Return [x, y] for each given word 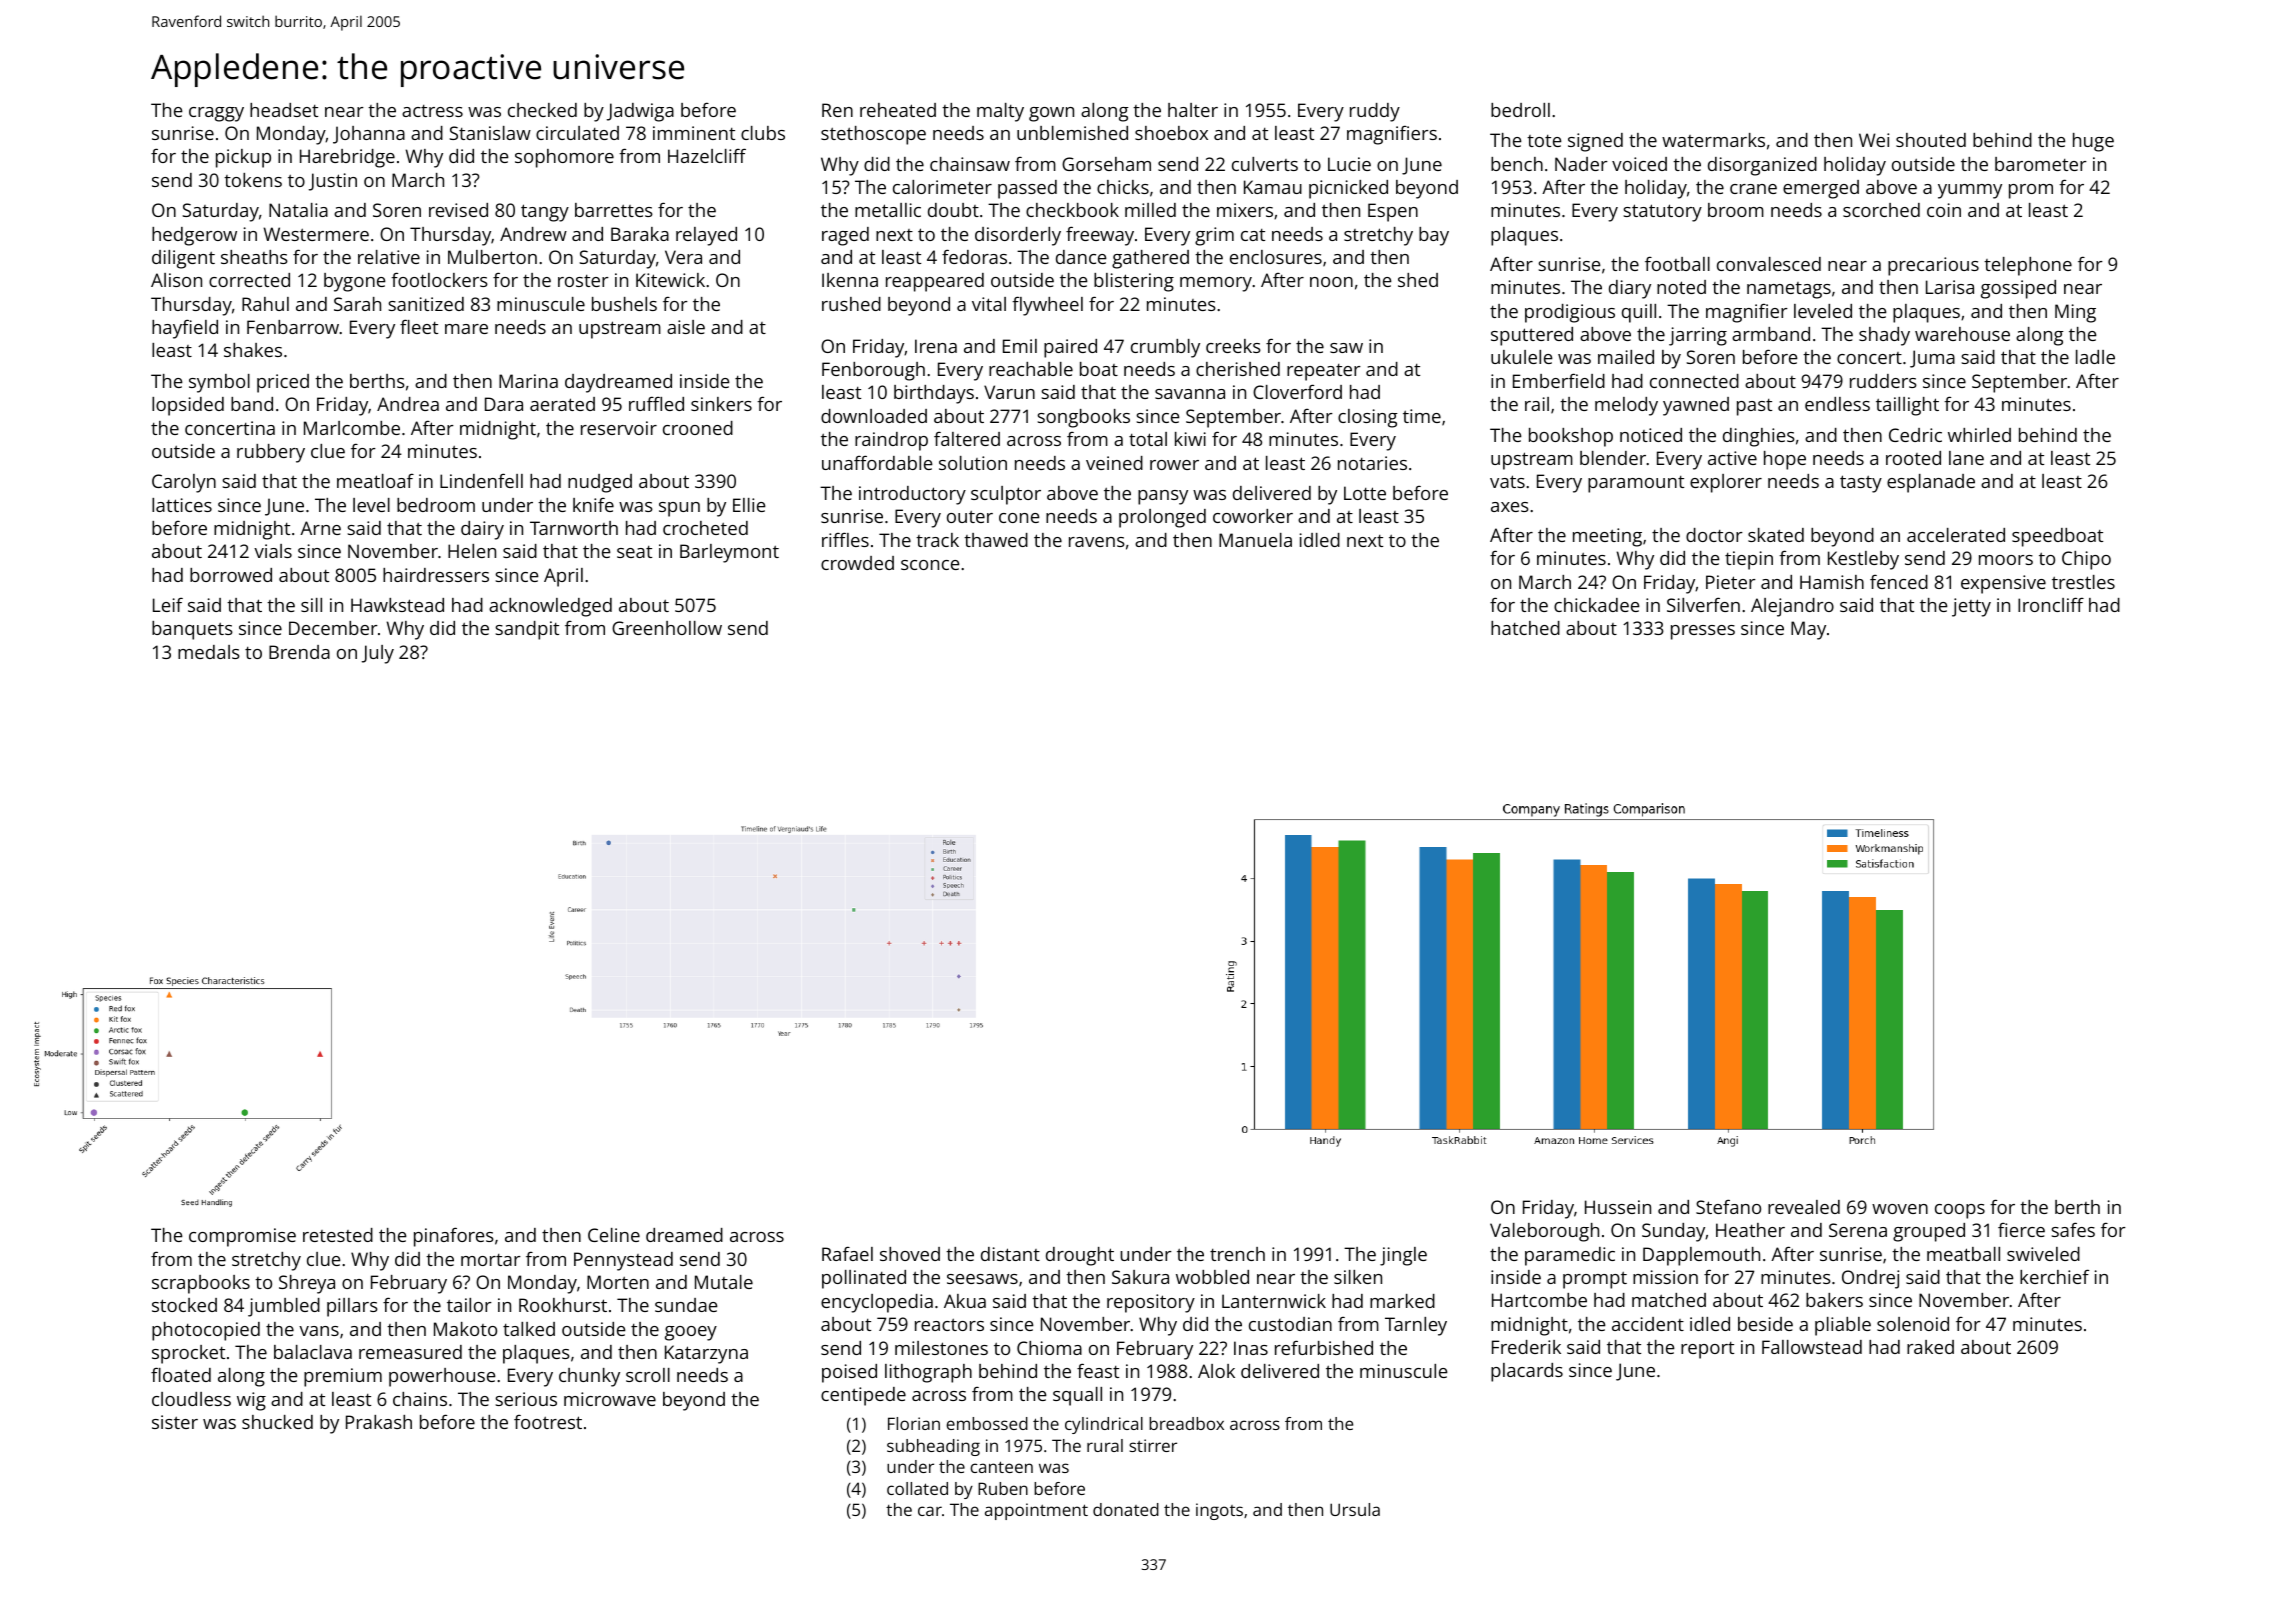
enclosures [1276, 257]
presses [1703, 632]
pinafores [454, 1237]
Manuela [1255, 540]
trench [1237, 1254]
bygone [355, 282]
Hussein [1618, 1207]
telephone [2028, 266]
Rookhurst [563, 1305]
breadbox [1186, 1423]
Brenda [299, 652]
